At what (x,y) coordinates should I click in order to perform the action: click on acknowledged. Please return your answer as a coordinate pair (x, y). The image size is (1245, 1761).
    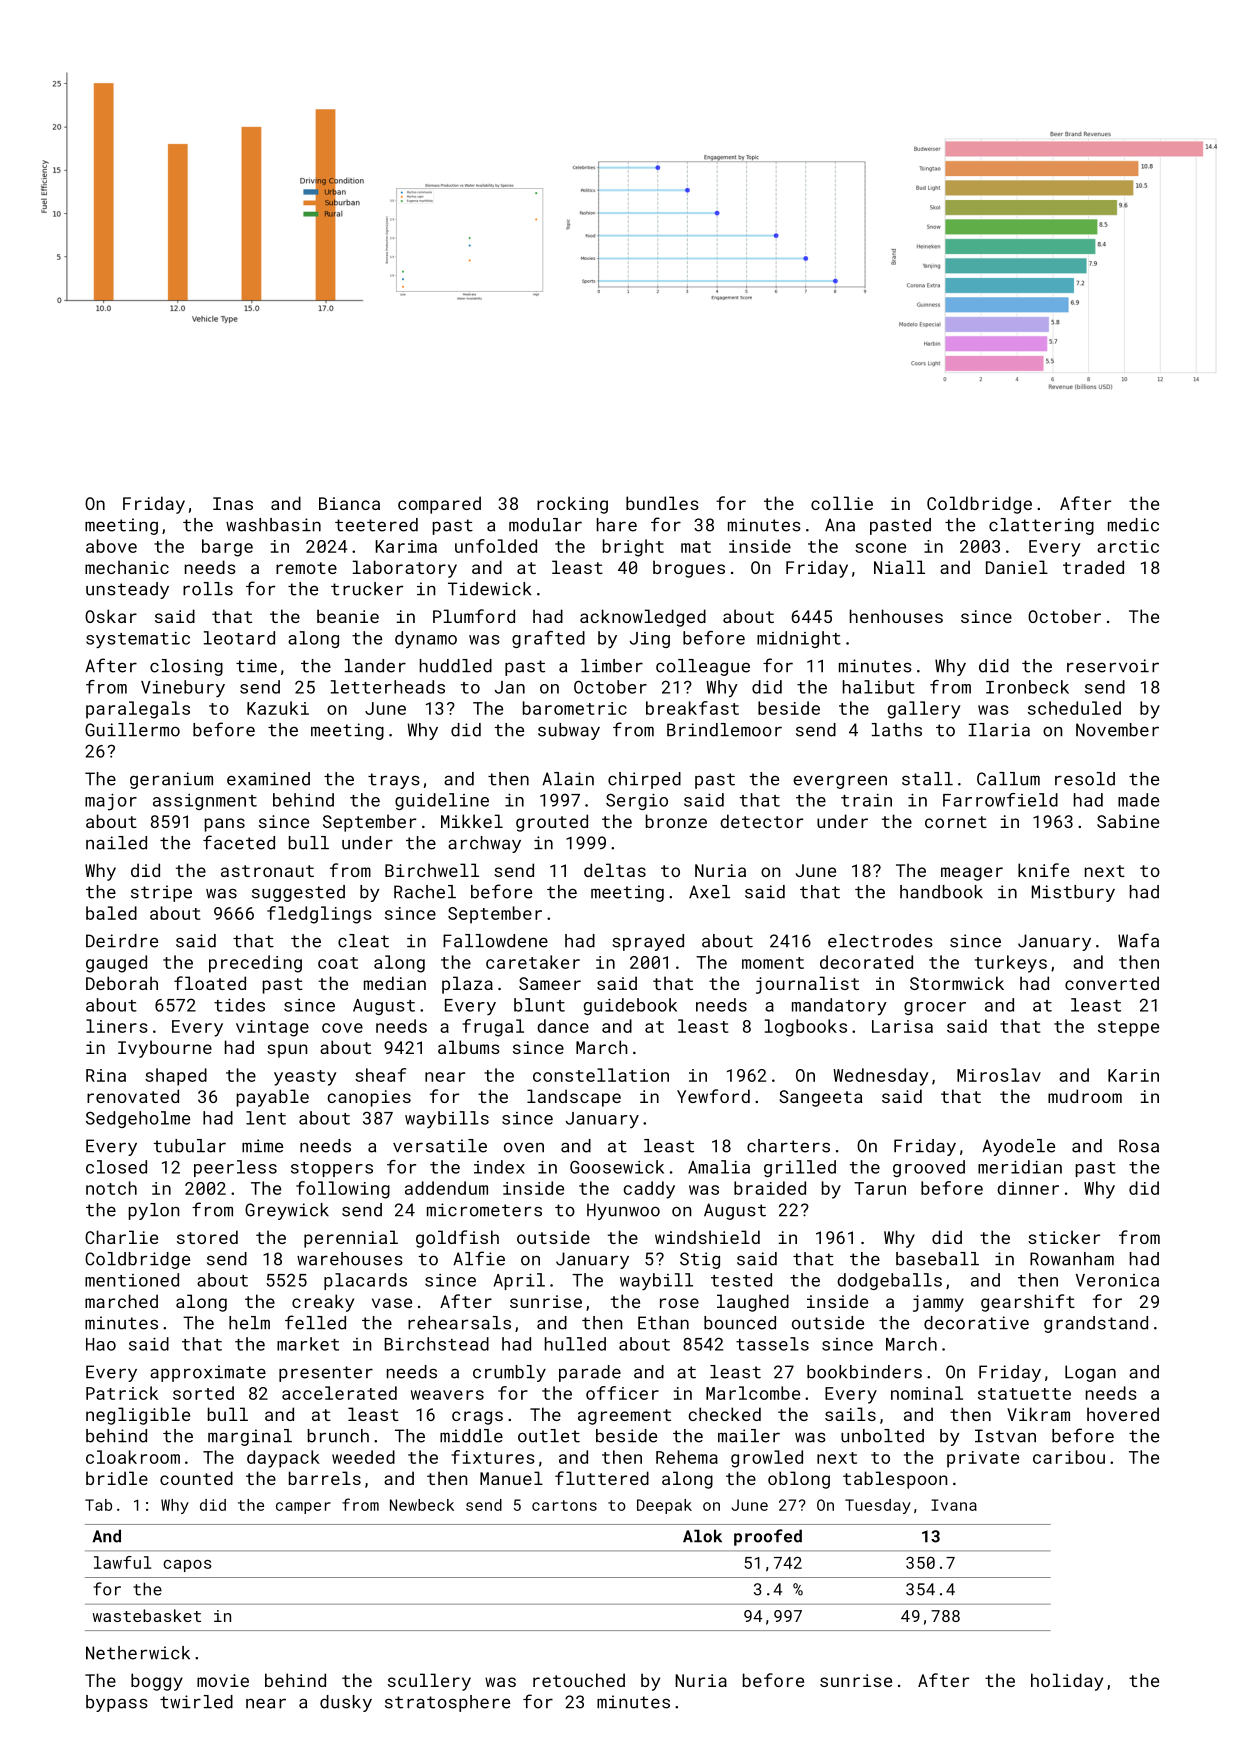
    Looking at the image, I should click on (643, 618).
